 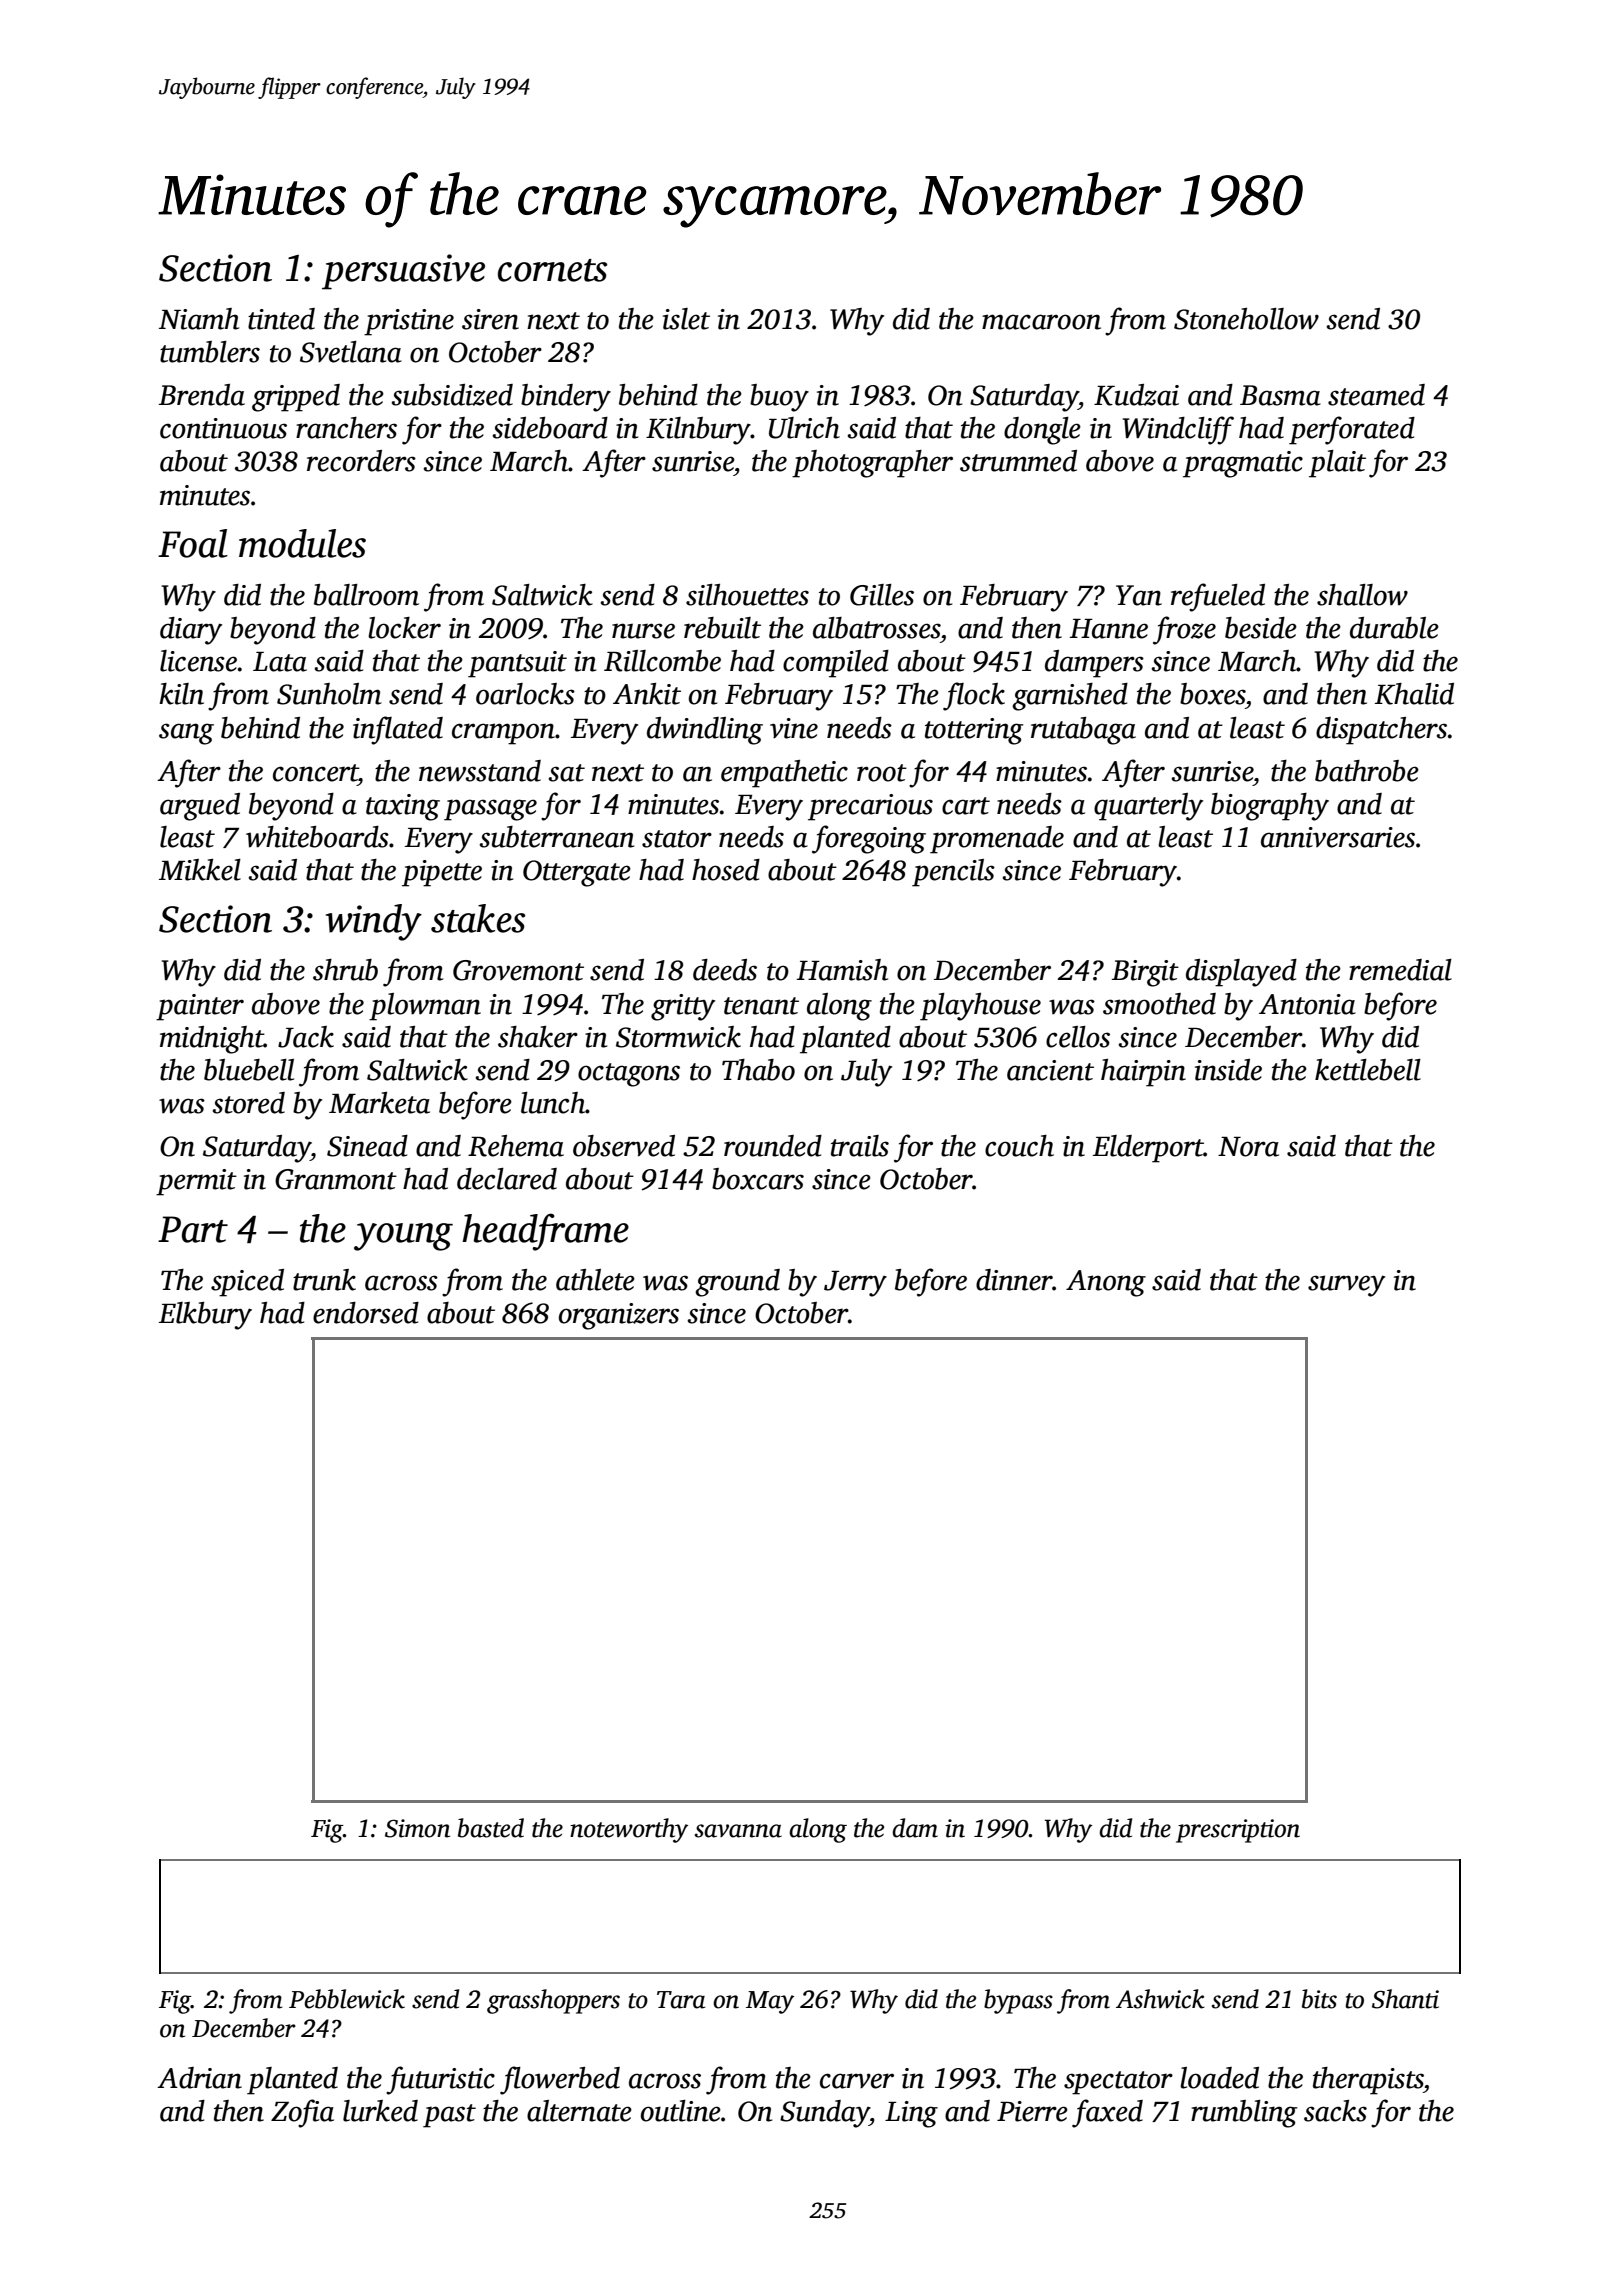 What do you see at coordinates (1041, 322) in the screenshot?
I see `macaroon` at bounding box center [1041, 322].
